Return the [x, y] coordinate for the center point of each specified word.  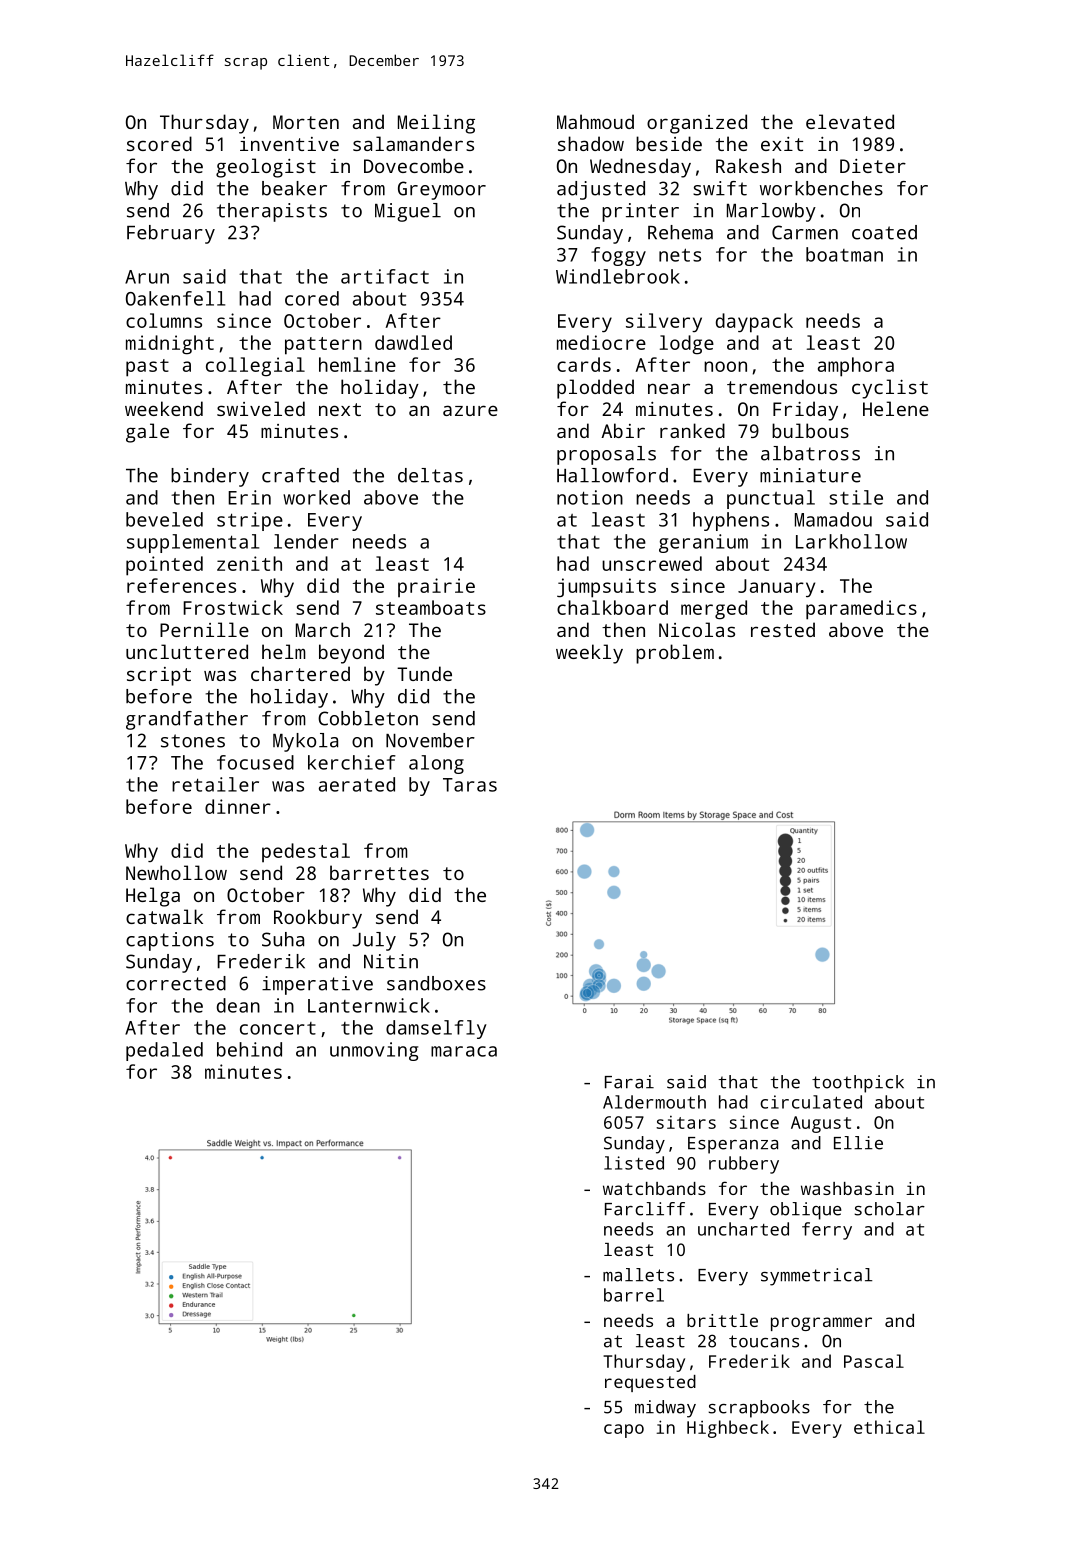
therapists [272, 212]
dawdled [413, 342]
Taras [470, 785]
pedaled [164, 1051]
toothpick [858, 1084]
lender [306, 541]
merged [714, 610]
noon [725, 366]
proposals [606, 455]
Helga [153, 897]
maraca [464, 1051]
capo [624, 1431]
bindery [210, 477]
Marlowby [771, 212]
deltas [430, 475]
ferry [827, 1231]
